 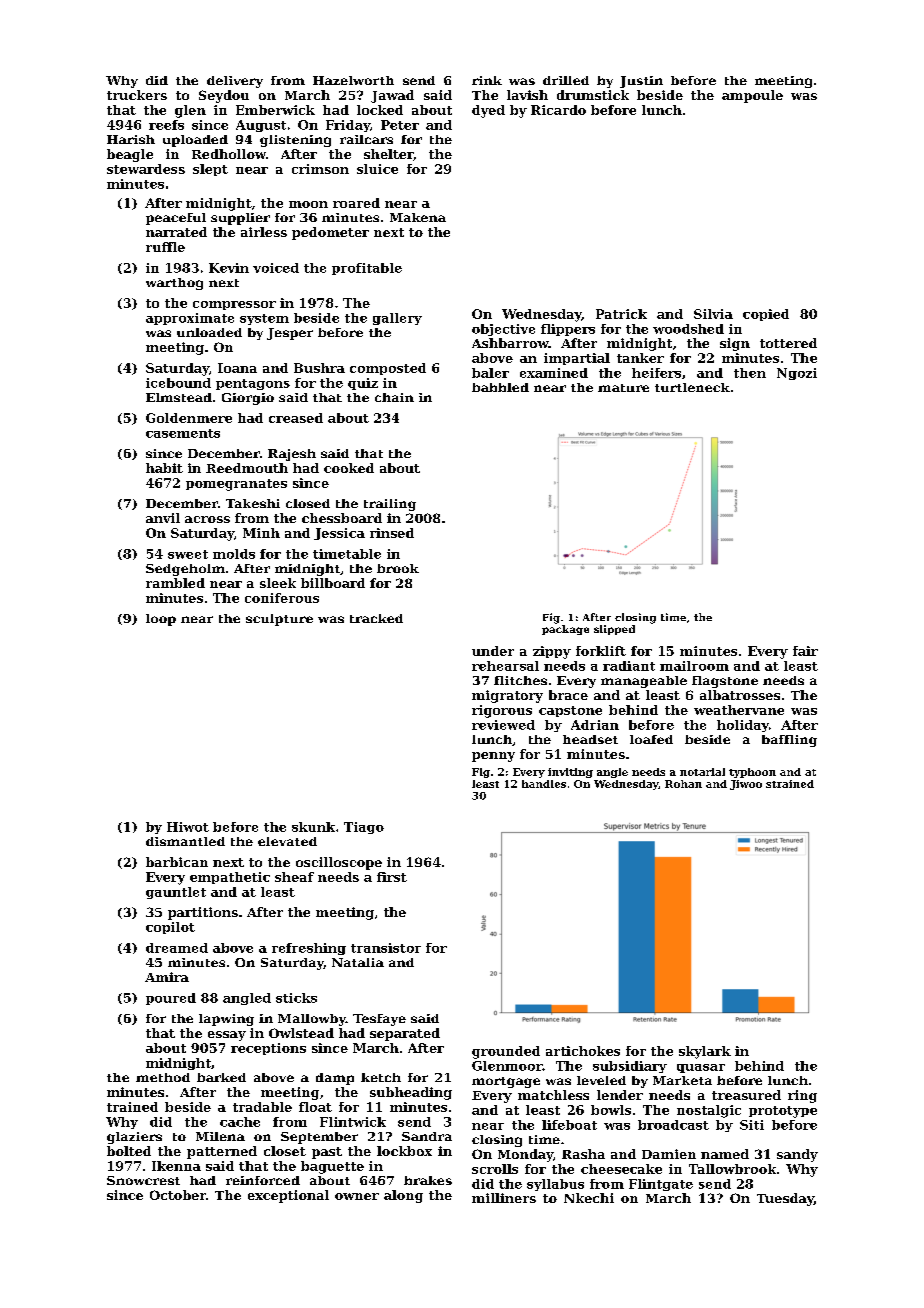 What do you see at coordinates (146, 169) in the screenshot?
I see `stewardess` at bounding box center [146, 169].
